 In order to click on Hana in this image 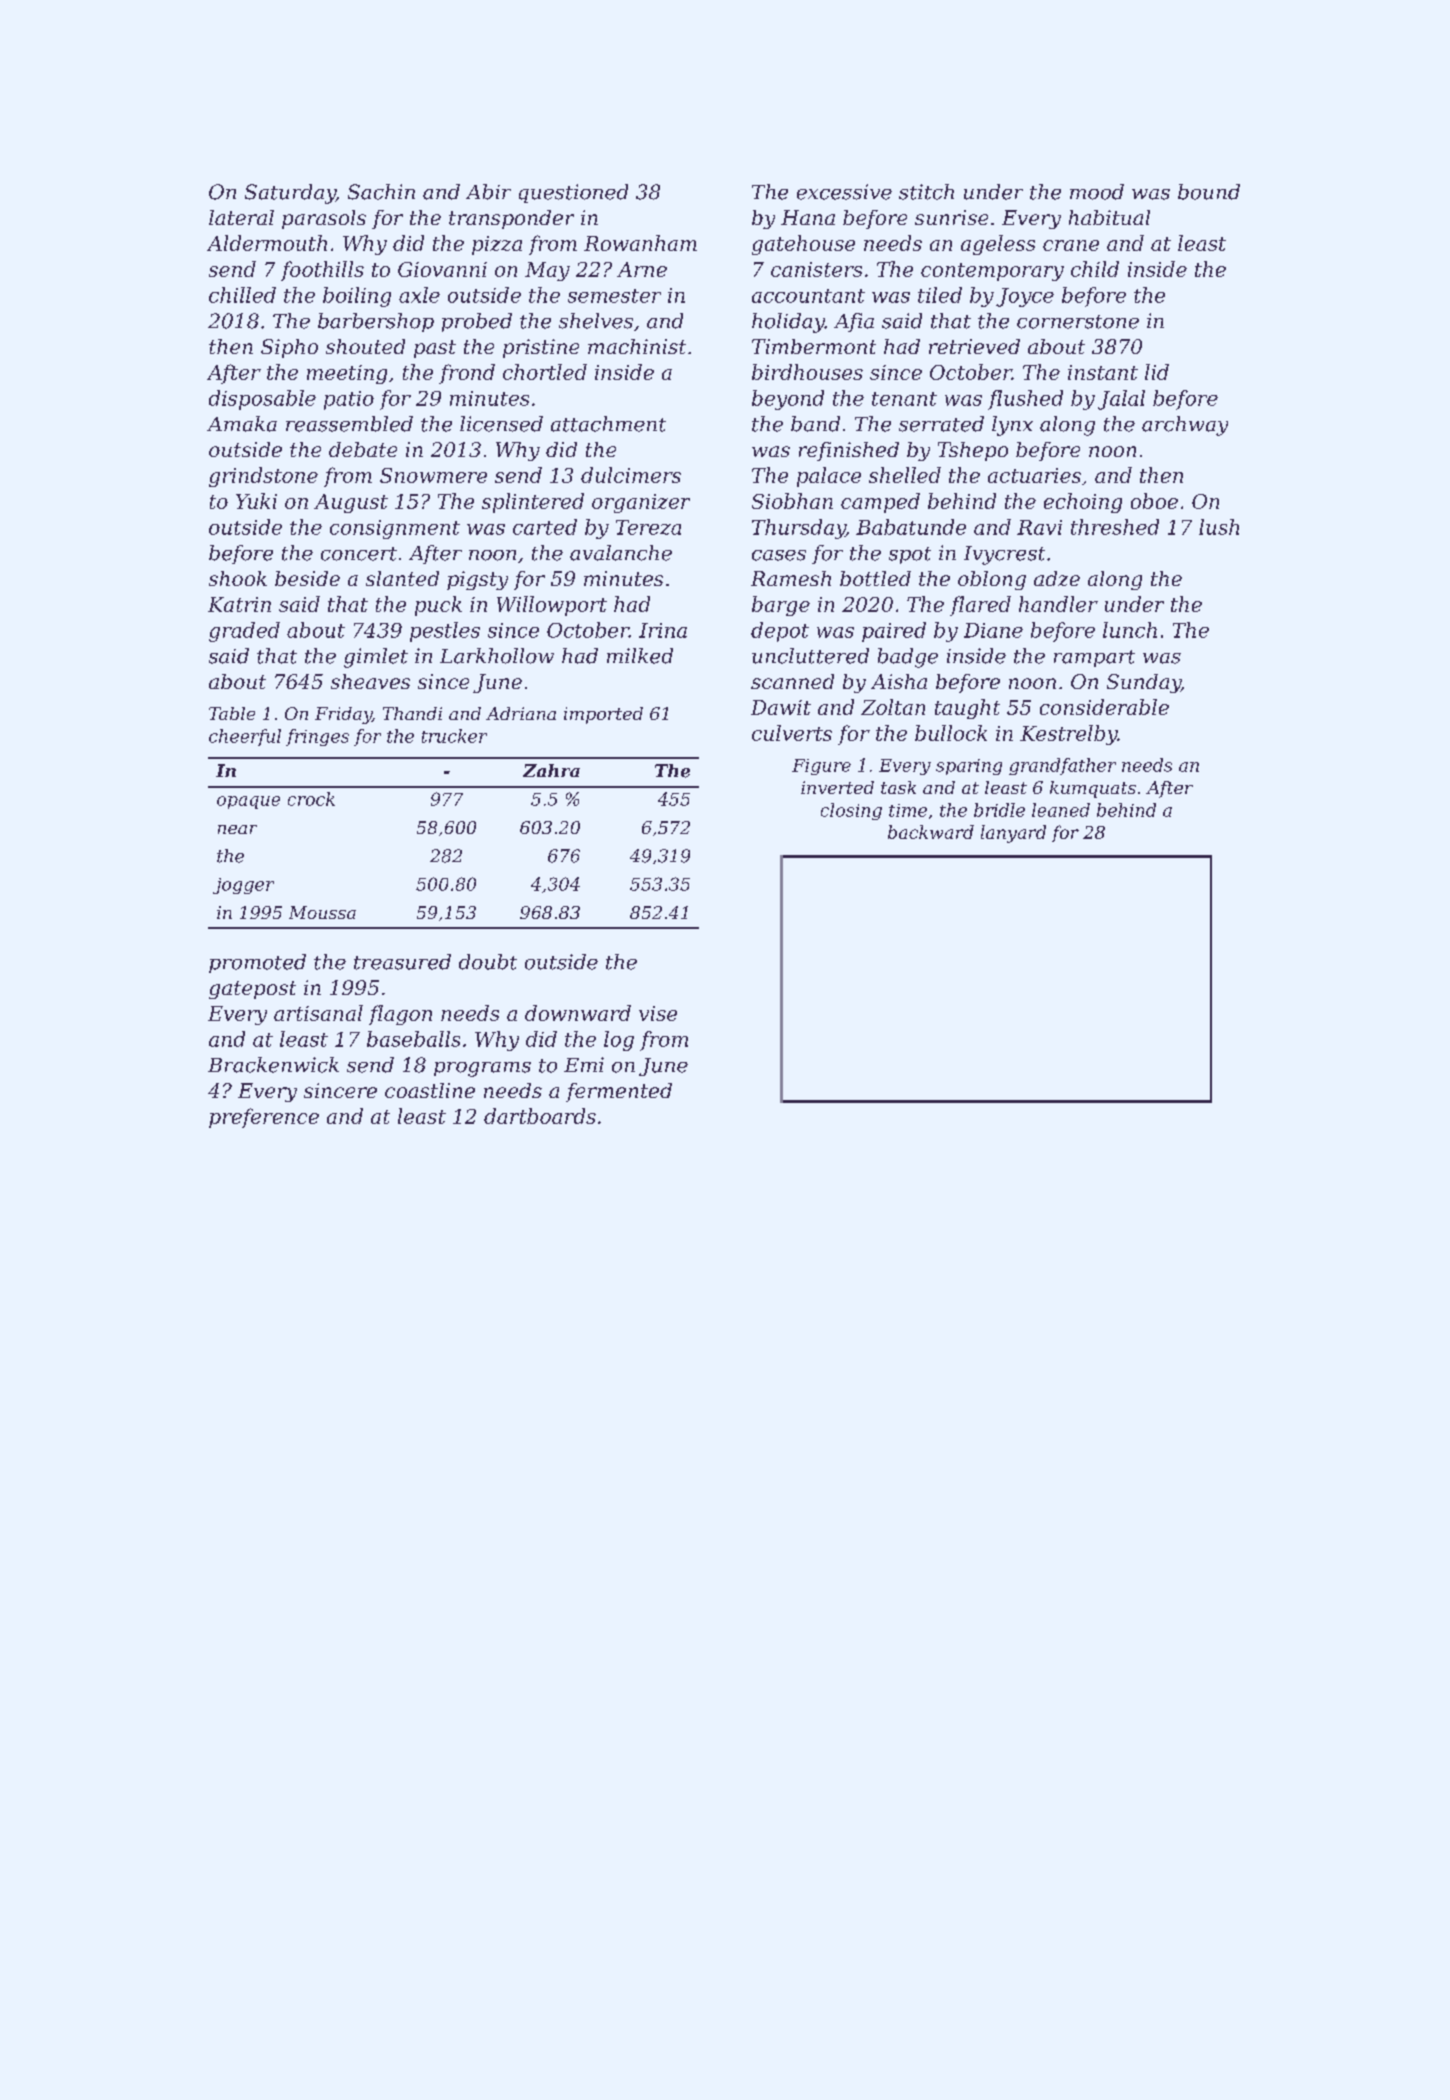, I will do `click(808, 217)`.
